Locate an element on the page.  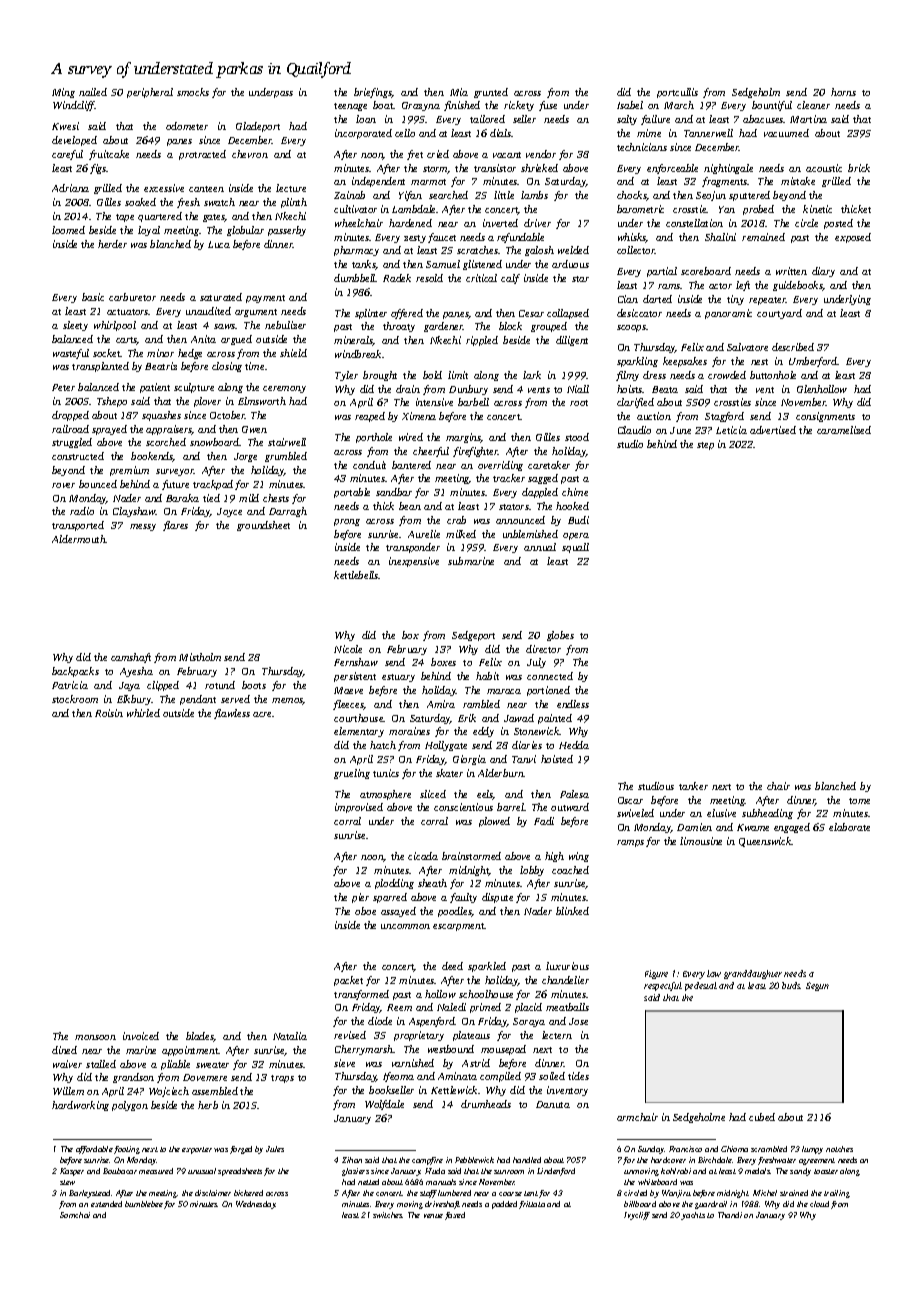
tides is located at coordinates (578, 1076).
